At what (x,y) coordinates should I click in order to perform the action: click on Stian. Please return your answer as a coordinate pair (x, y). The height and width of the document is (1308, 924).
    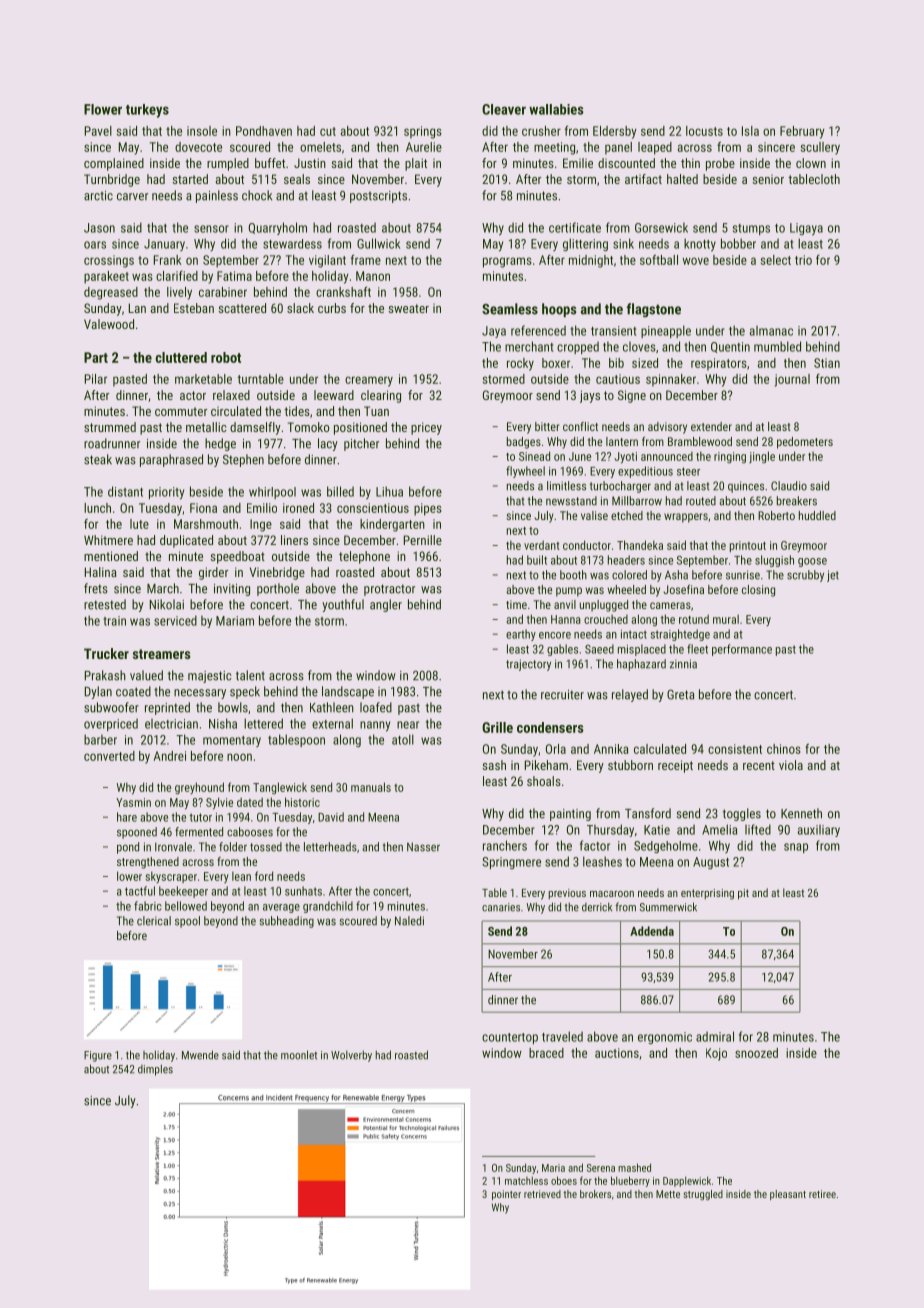
    Looking at the image, I should click on (827, 363).
